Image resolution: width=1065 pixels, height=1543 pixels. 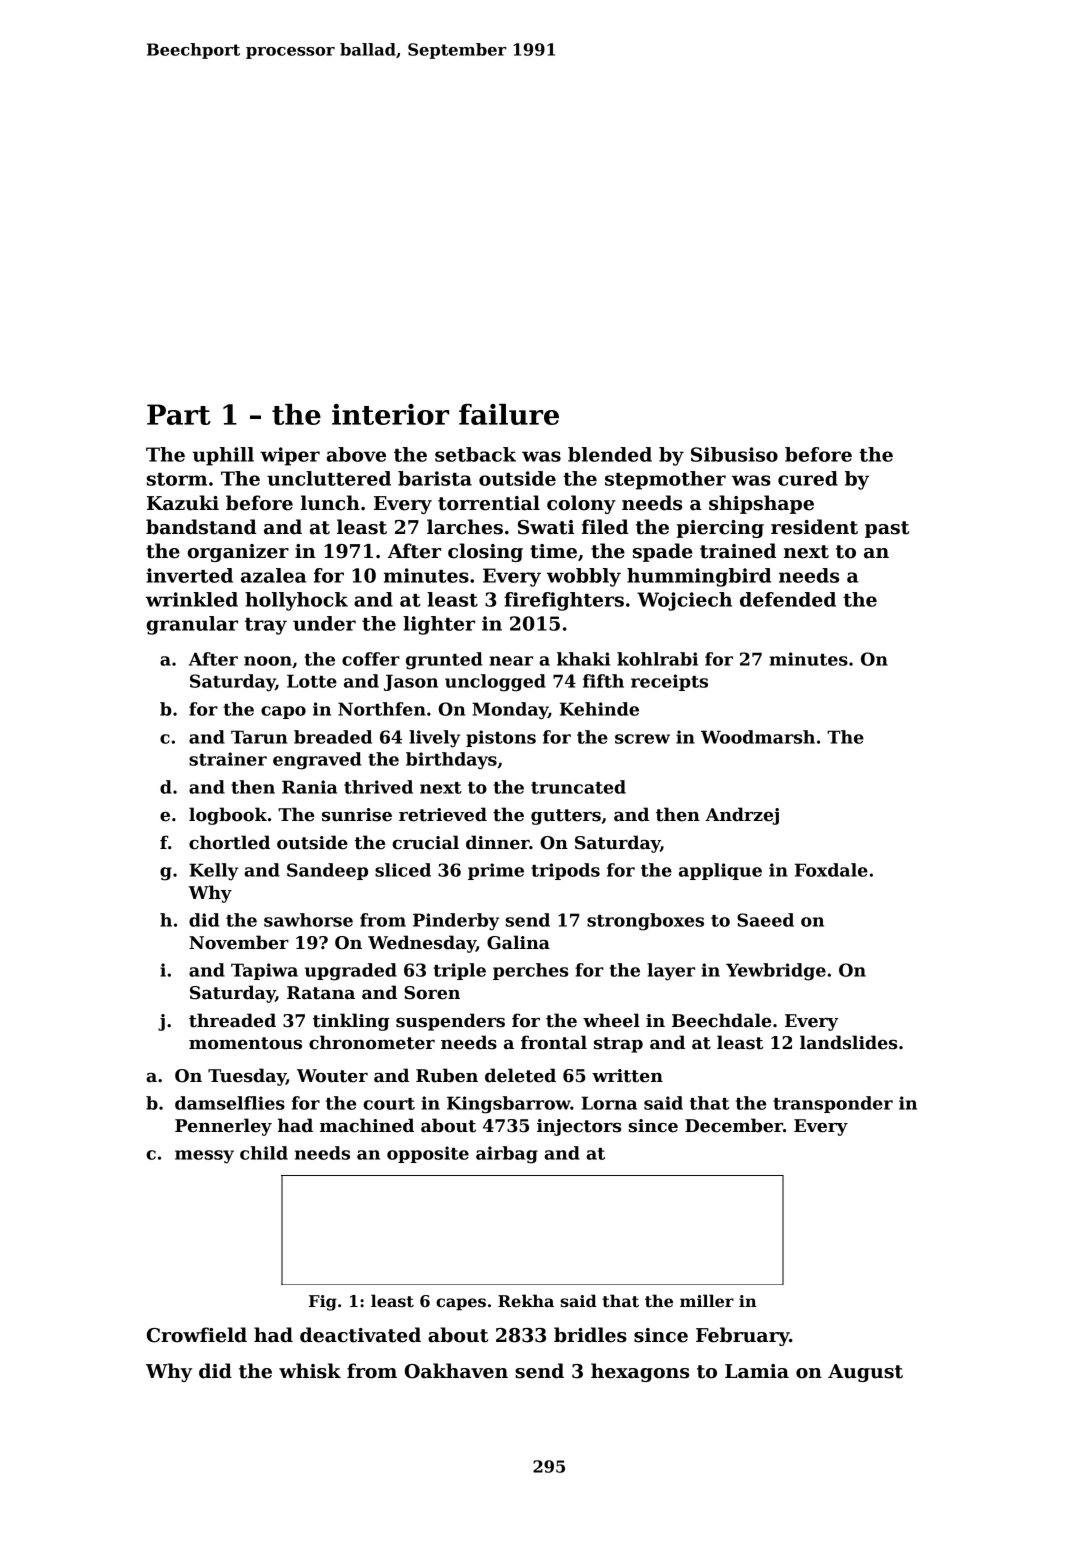 What do you see at coordinates (742, 816) in the screenshot?
I see `Andrzej` at bounding box center [742, 816].
